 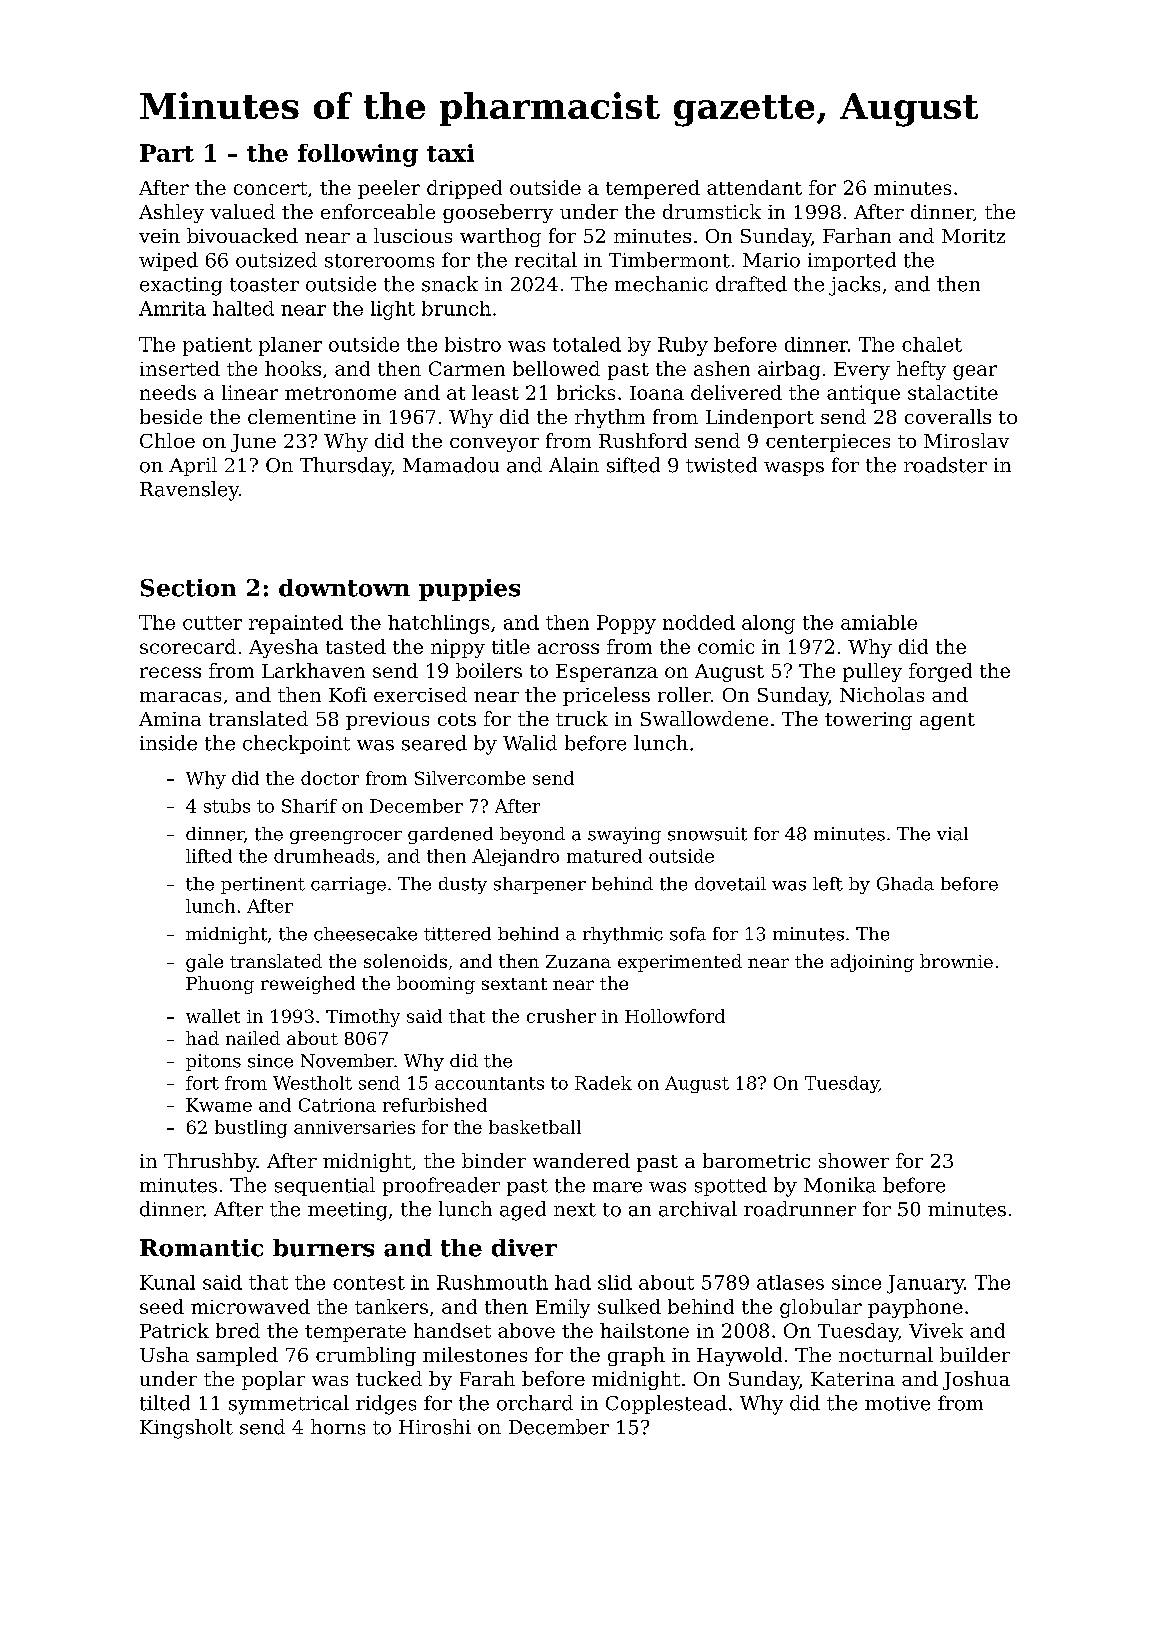 What do you see at coordinates (945, 465) in the image?
I see `roadster` at bounding box center [945, 465].
